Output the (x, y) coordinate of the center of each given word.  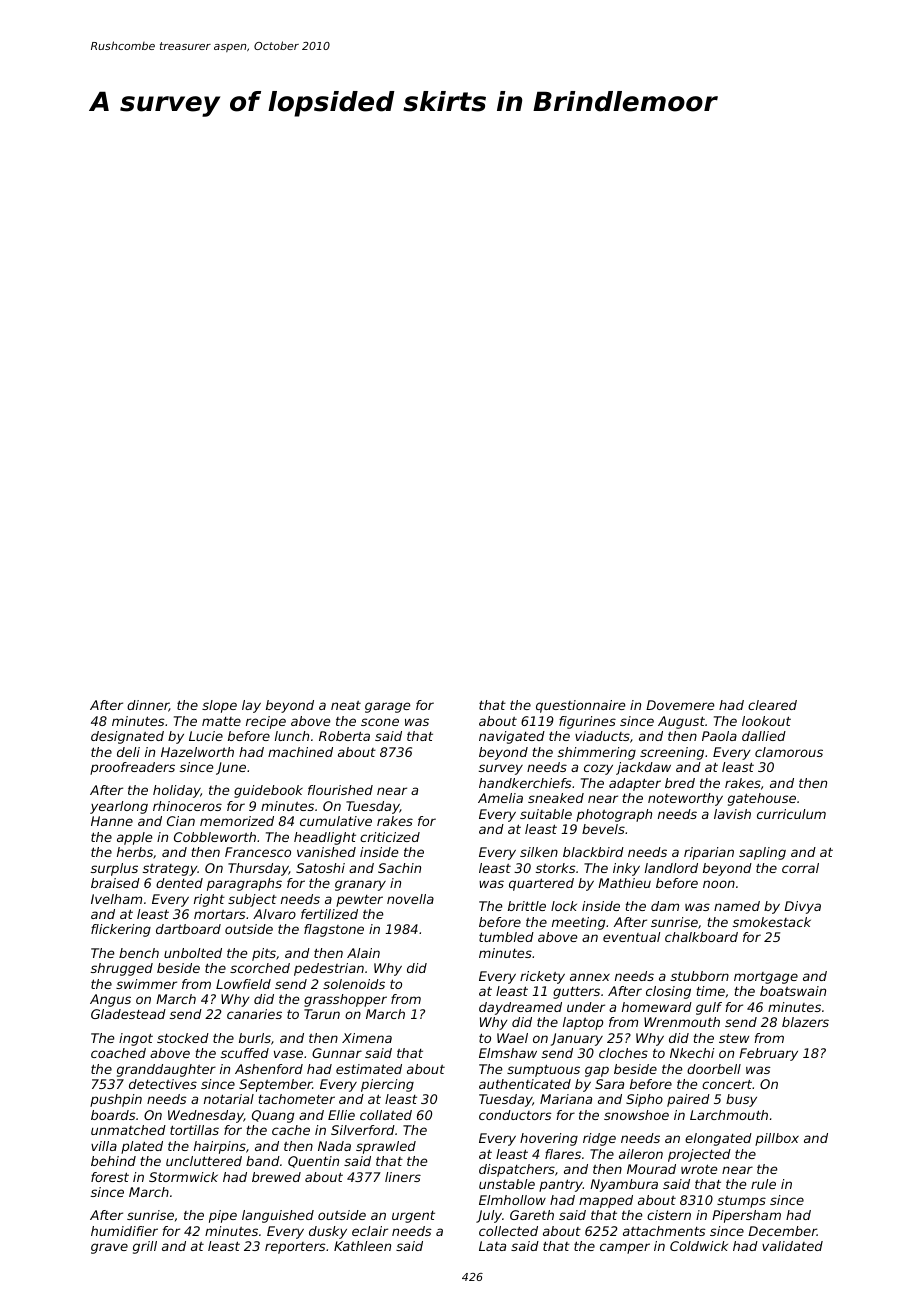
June (231, 768)
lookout (766, 721)
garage (388, 707)
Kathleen (362, 1246)
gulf (709, 1008)
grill (145, 1247)
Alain (363, 953)
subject (252, 900)
